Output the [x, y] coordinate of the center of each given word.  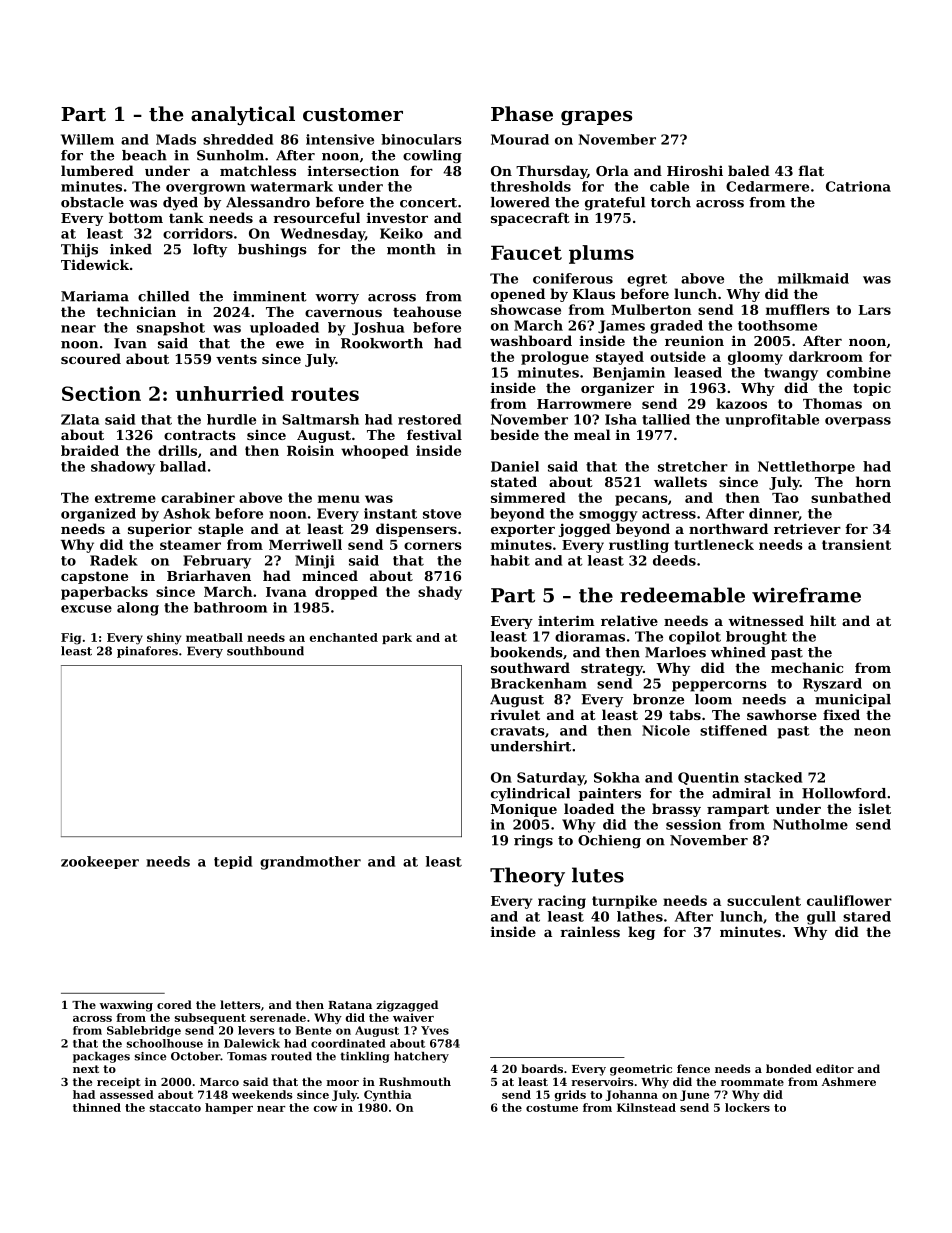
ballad [183, 466]
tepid [233, 862]
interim [566, 620]
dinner [774, 514]
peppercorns [719, 686]
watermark [291, 186]
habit [510, 560]
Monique [524, 810]
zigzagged [407, 1006]
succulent [764, 900]
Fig [71, 639]
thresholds [531, 186]
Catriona [858, 186]
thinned [97, 1107]
